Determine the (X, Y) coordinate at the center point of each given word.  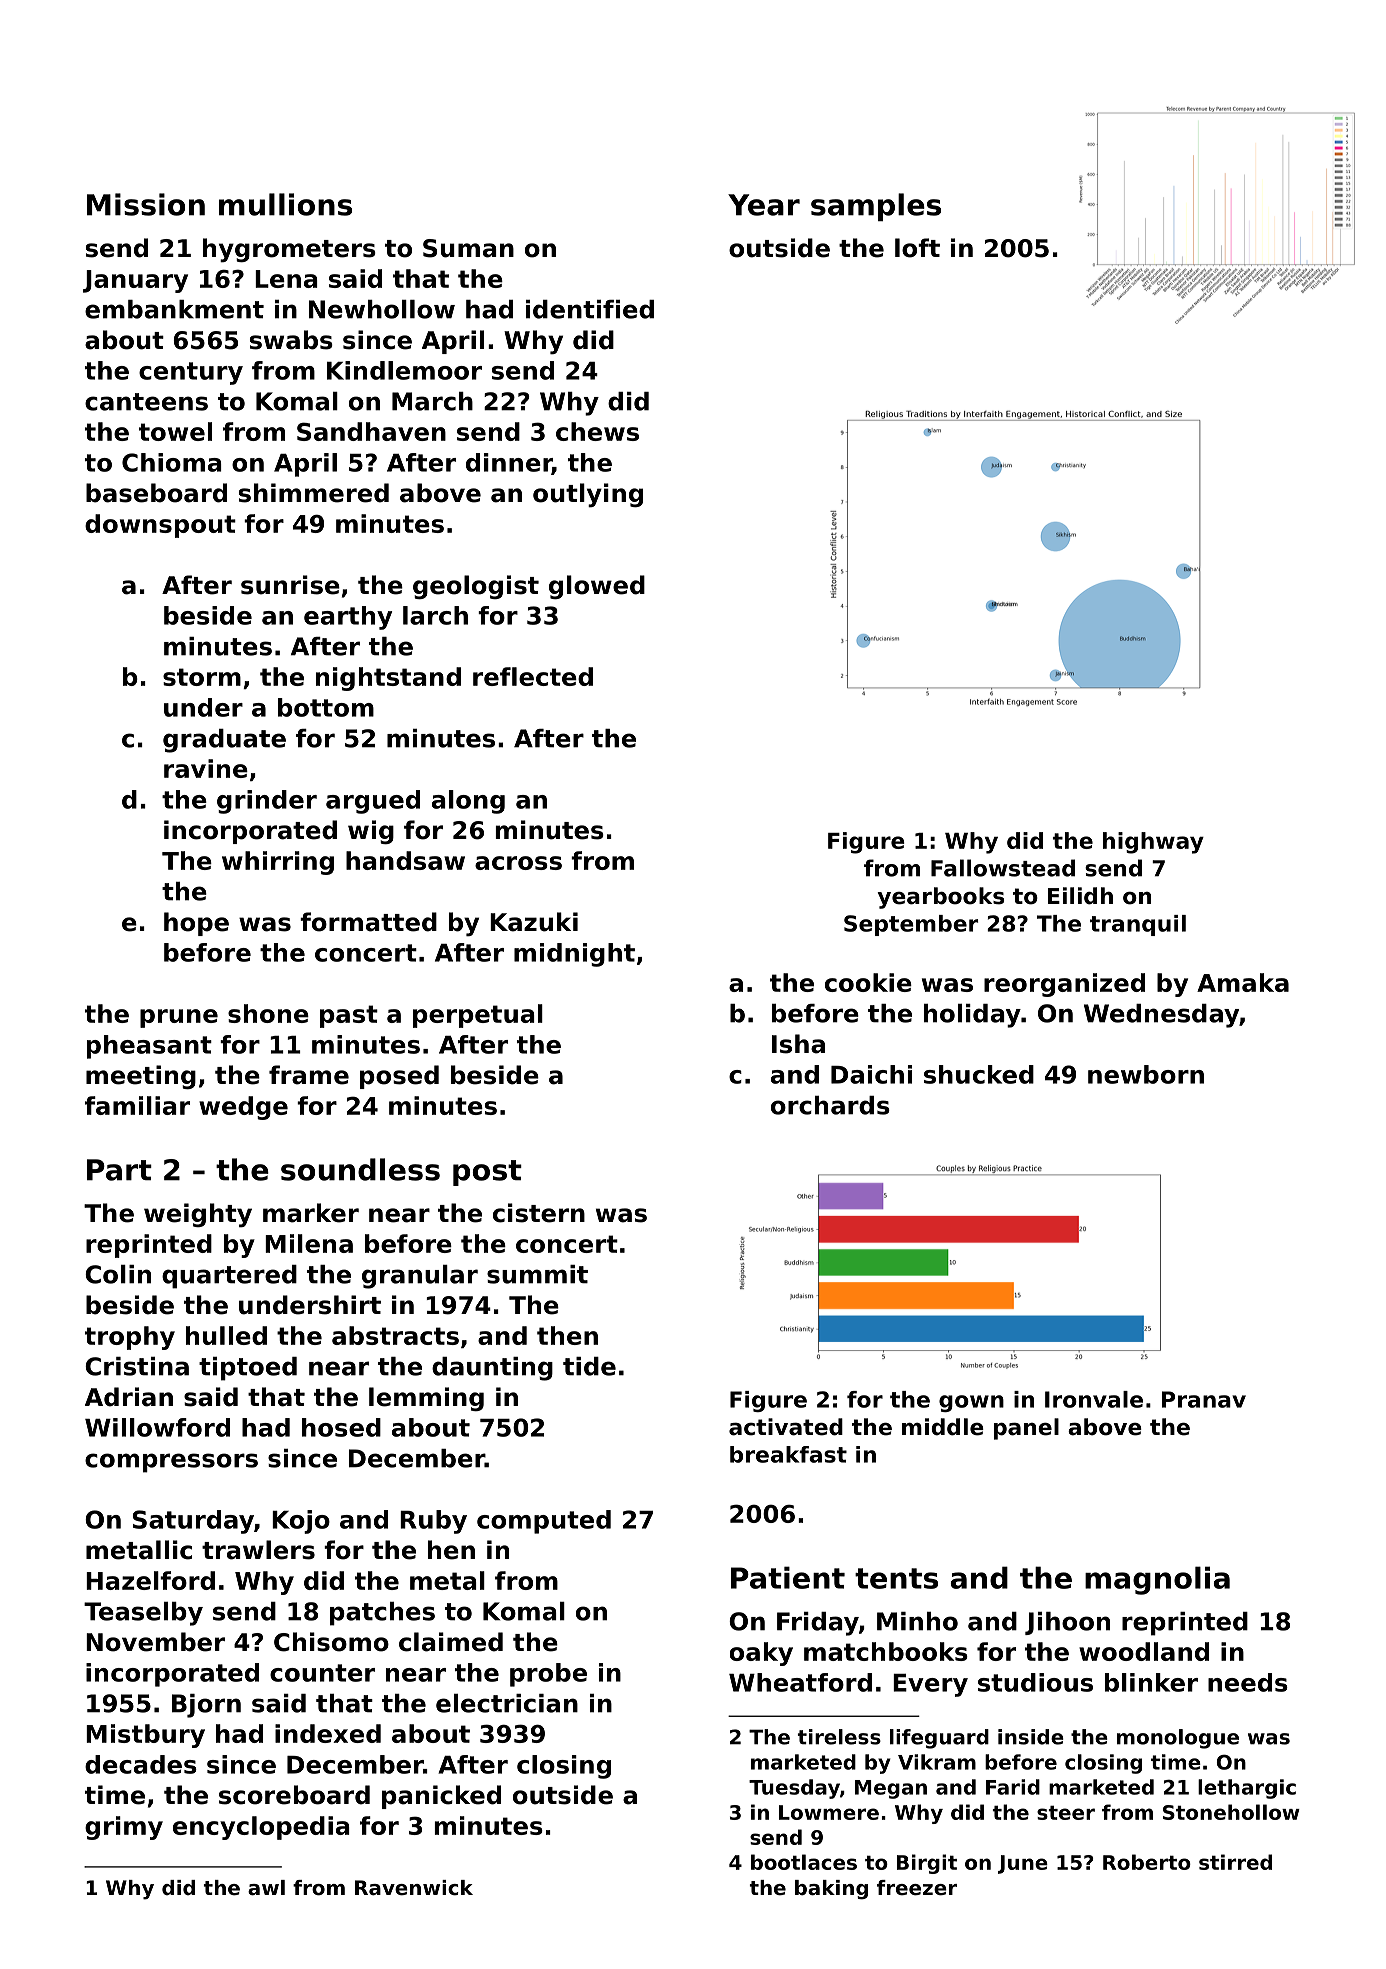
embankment (174, 309)
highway (1153, 843)
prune (179, 1018)
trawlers (258, 1550)
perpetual (478, 1016)
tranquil (1138, 925)
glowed (597, 587)
